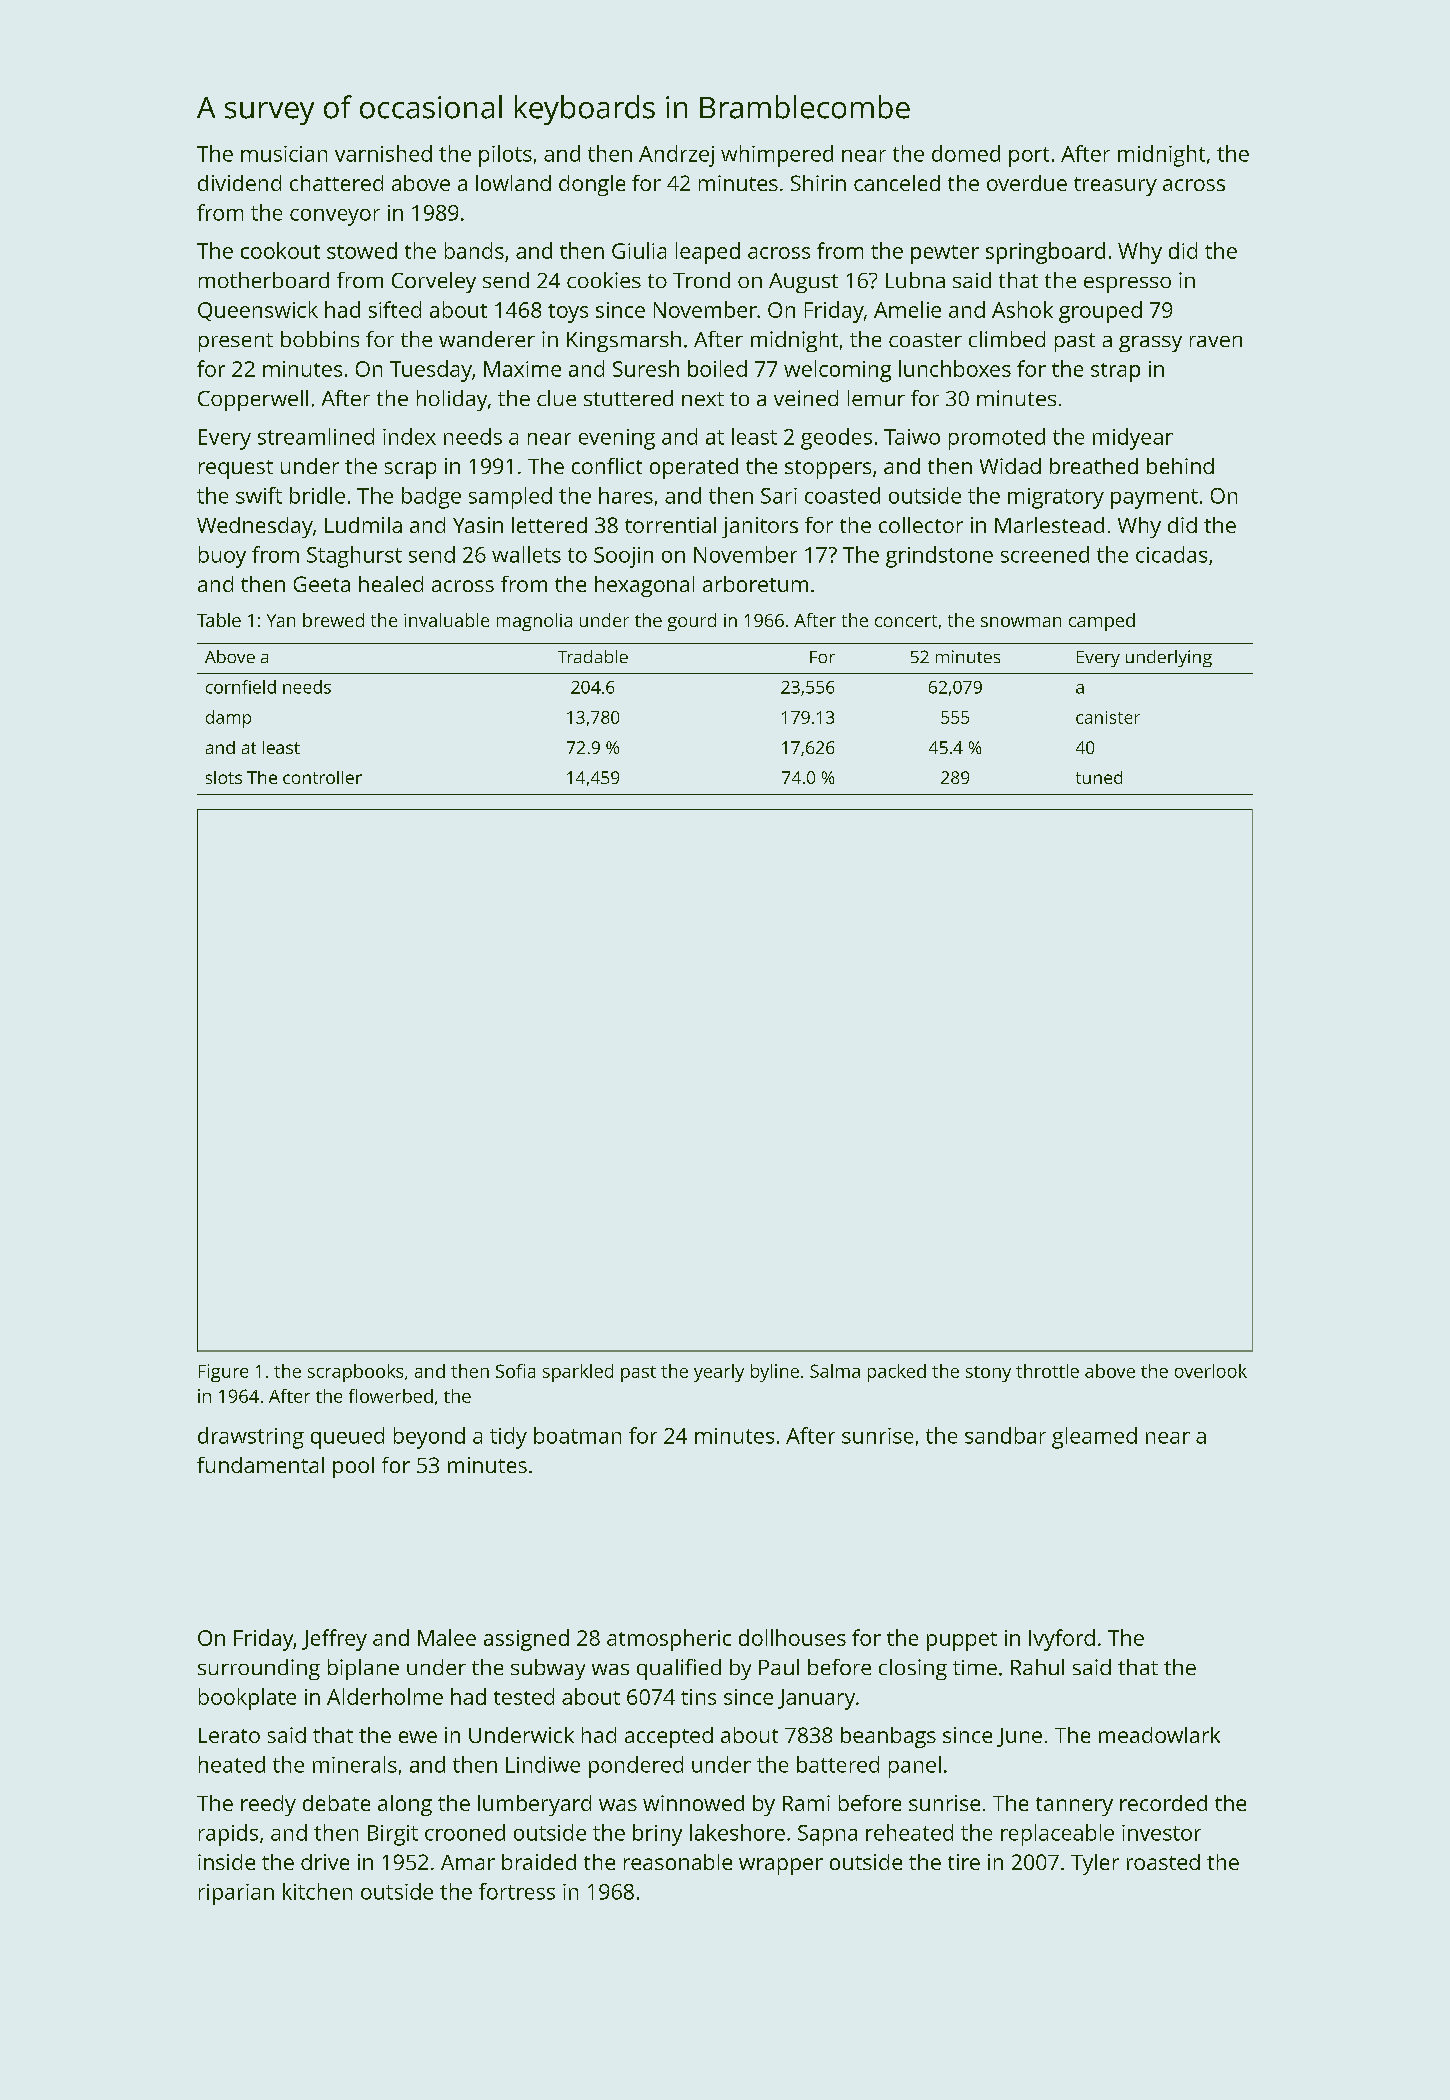 Image resolution: width=1450 pixels, height=2100 pixels. Describe the element at coordinates (1133, 439) in the screenshot. I see `midyear` at that location.
